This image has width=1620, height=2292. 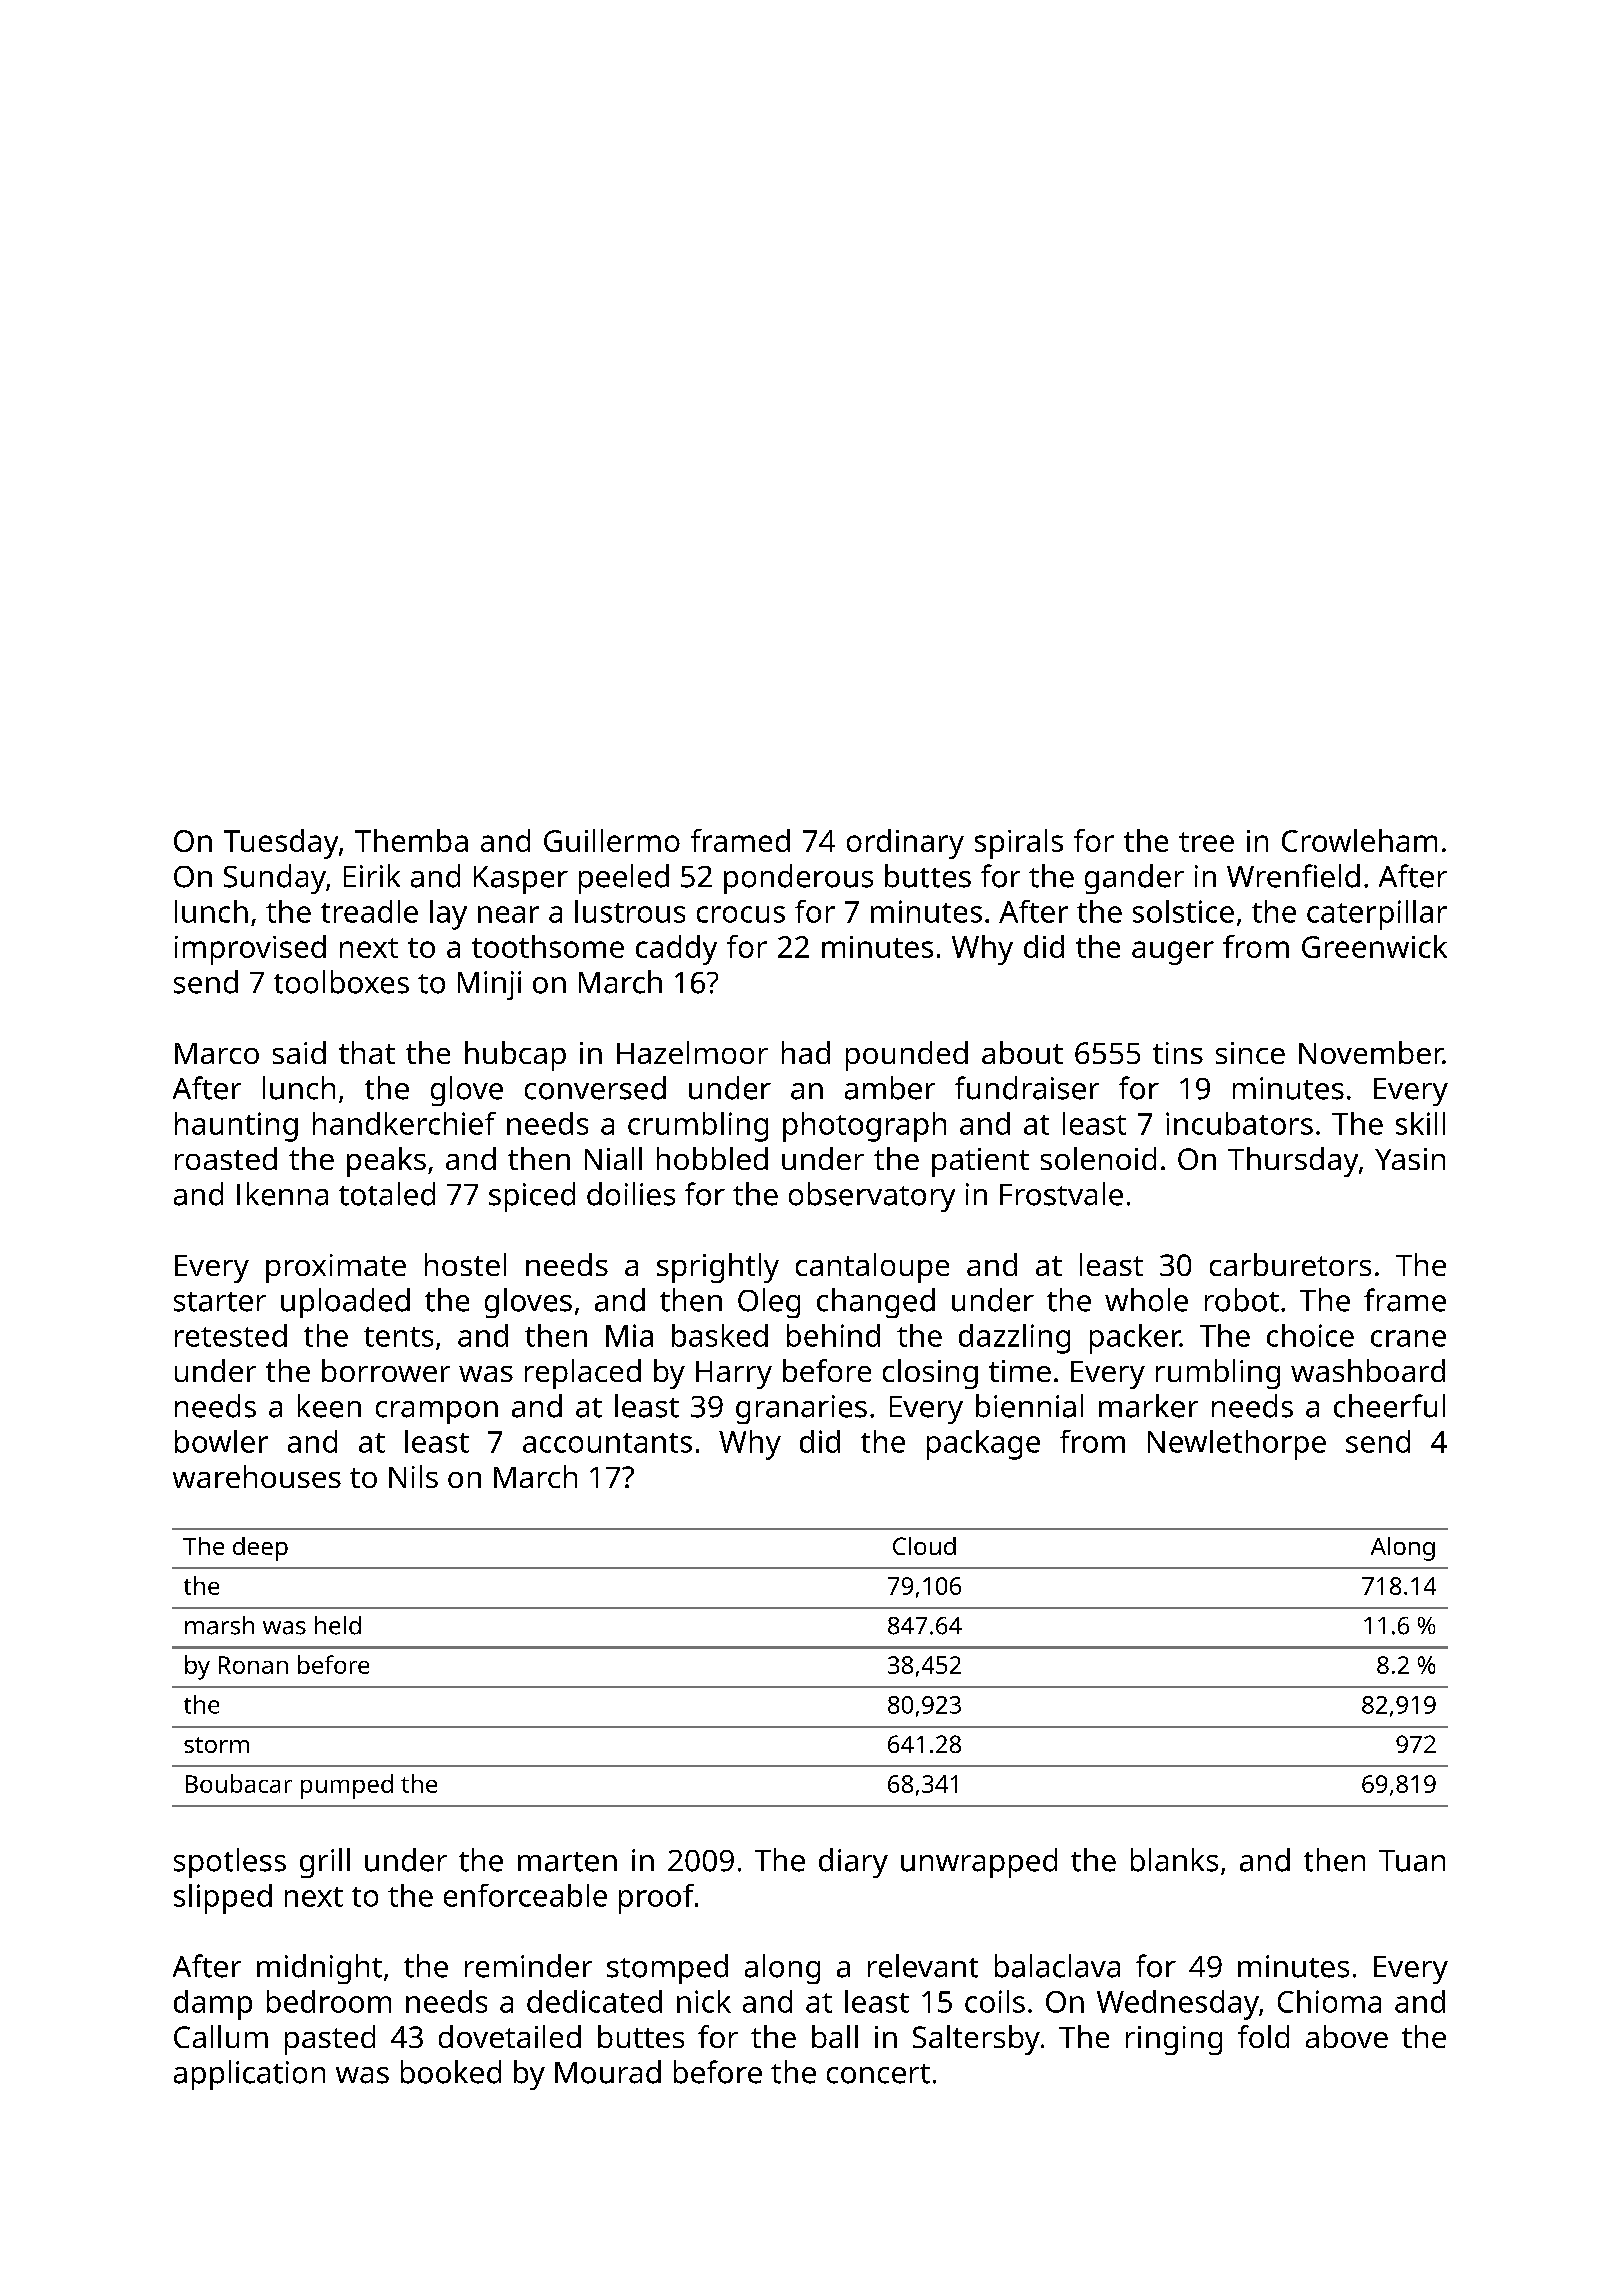 I want to click on carburetors, so click(x=1290, y=1264).
